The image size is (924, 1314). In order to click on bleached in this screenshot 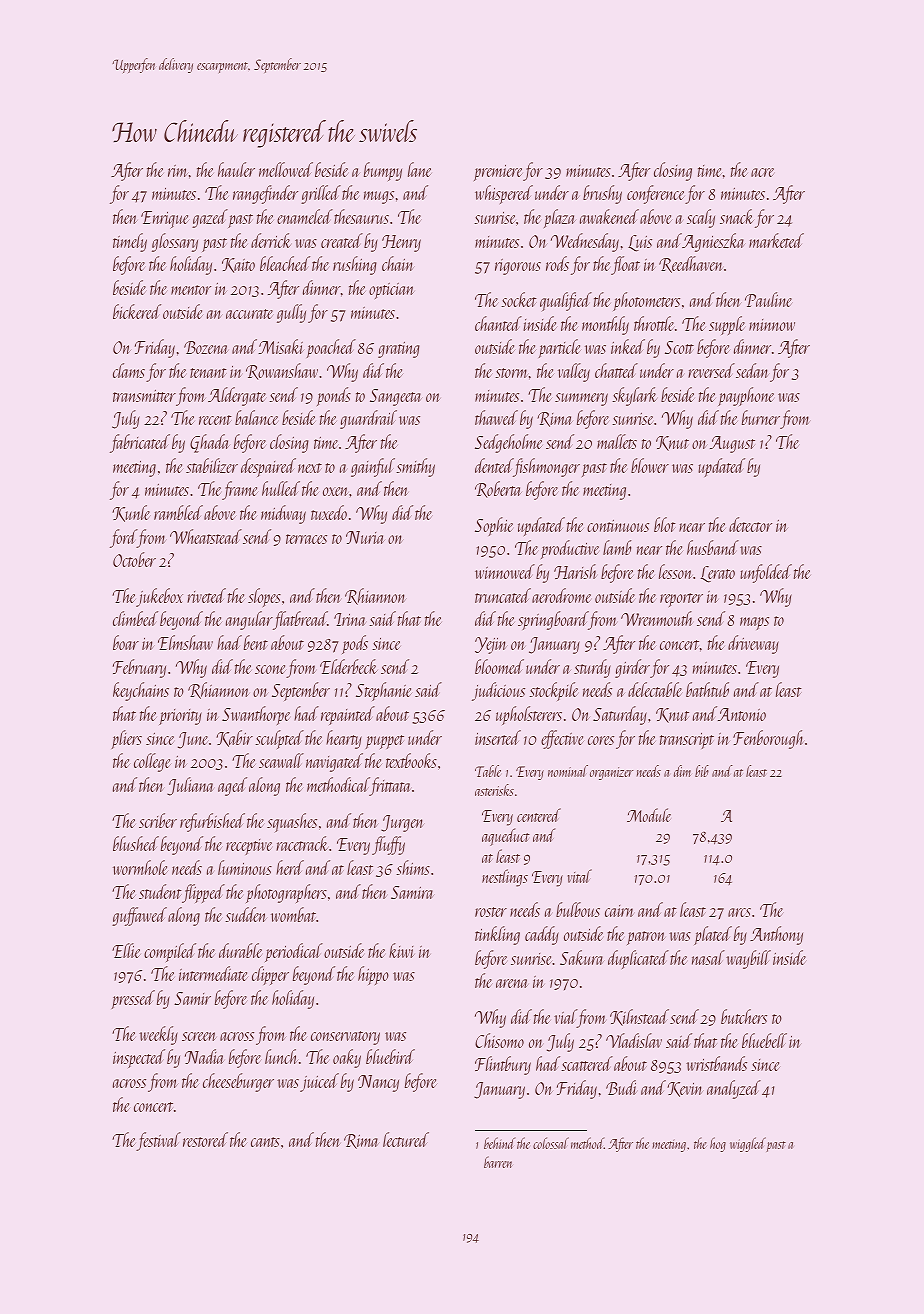, I will do `click(285, 263)`.
